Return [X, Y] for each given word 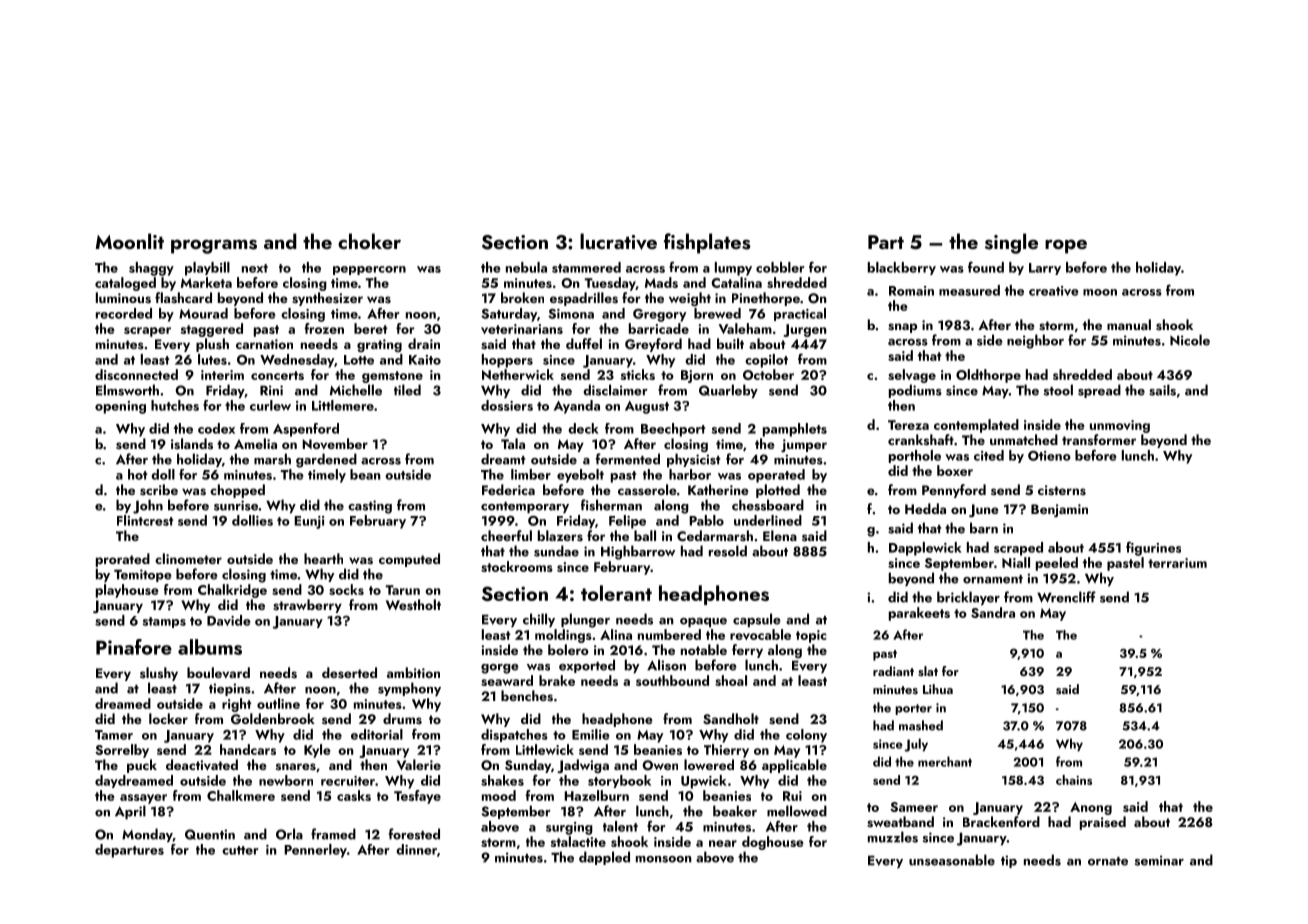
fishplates [707, 243]
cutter [240, 850]
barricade [659, 328]
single [1011, 243]
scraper [147, 332]
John [148, 506]
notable [704, 649]
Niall [1016, 562]
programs [214, 246]
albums [210, 647]
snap [902, 328]
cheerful [506, 535]
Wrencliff [1066, 597]
